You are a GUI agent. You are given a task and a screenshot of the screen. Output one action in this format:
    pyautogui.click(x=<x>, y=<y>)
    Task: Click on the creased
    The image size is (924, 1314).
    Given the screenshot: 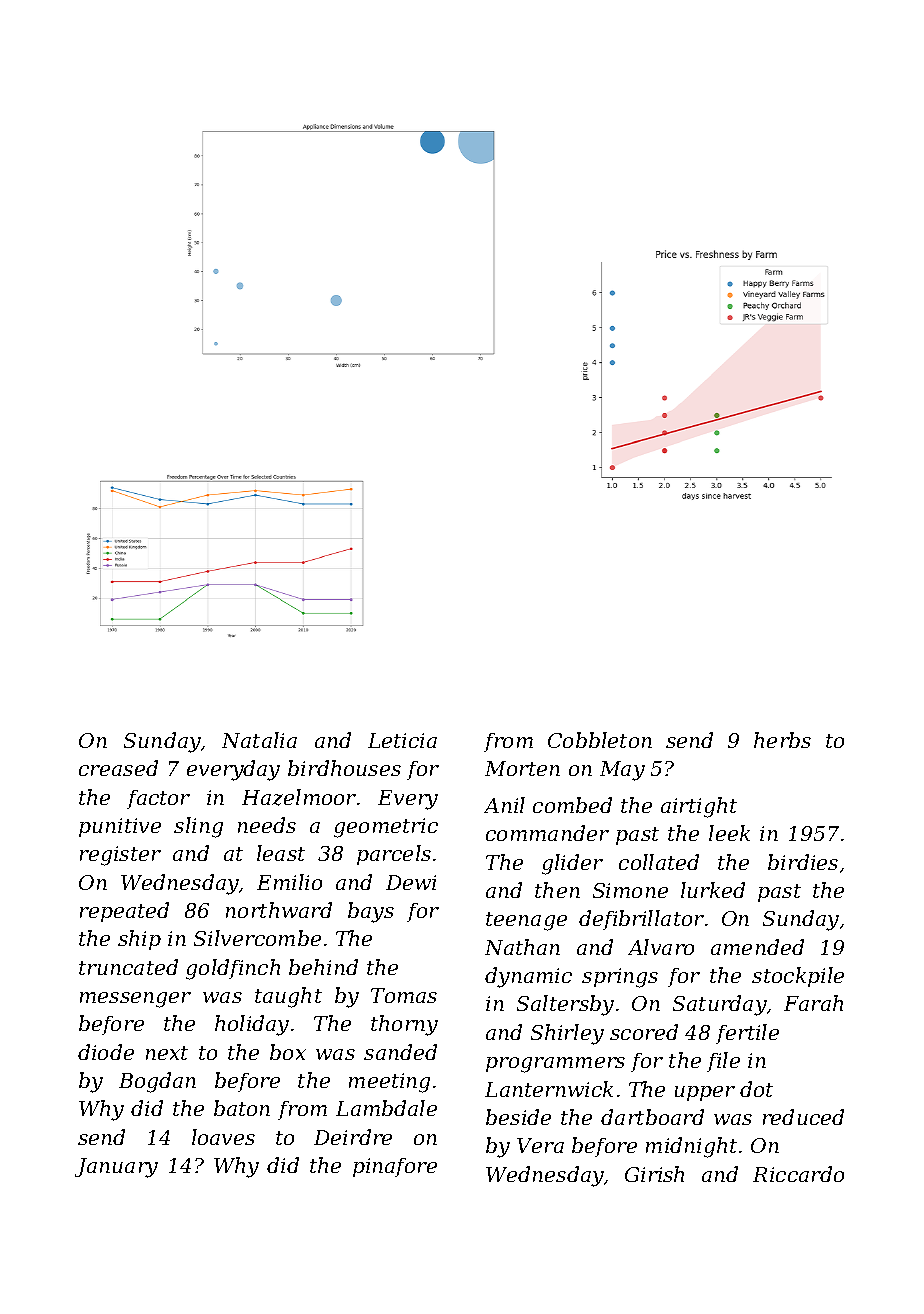 What is the action you would take?
    pyautogui.click(x=118, y=768)
